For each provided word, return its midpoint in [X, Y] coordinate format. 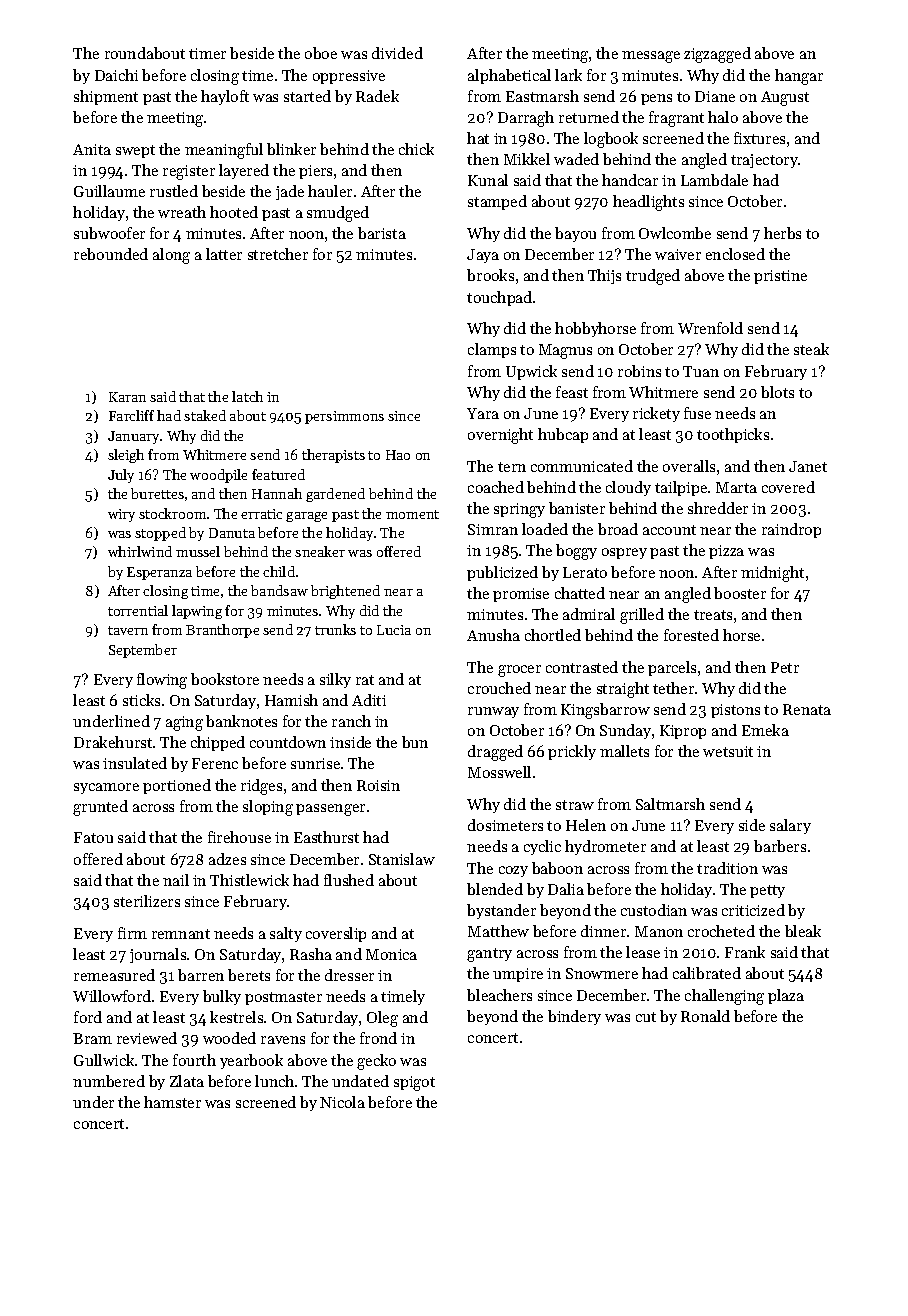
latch [247, 396]
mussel [198, 551]
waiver [678, 254]
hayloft [225, 97]
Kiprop [683, 732]
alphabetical [509, 76]
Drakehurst [113, 742]
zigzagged [717, 55]
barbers [780, 846]
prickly [572, 752]
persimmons [344, 417]
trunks [335, 629]
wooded [229, 1038]
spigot [414, 1083]
